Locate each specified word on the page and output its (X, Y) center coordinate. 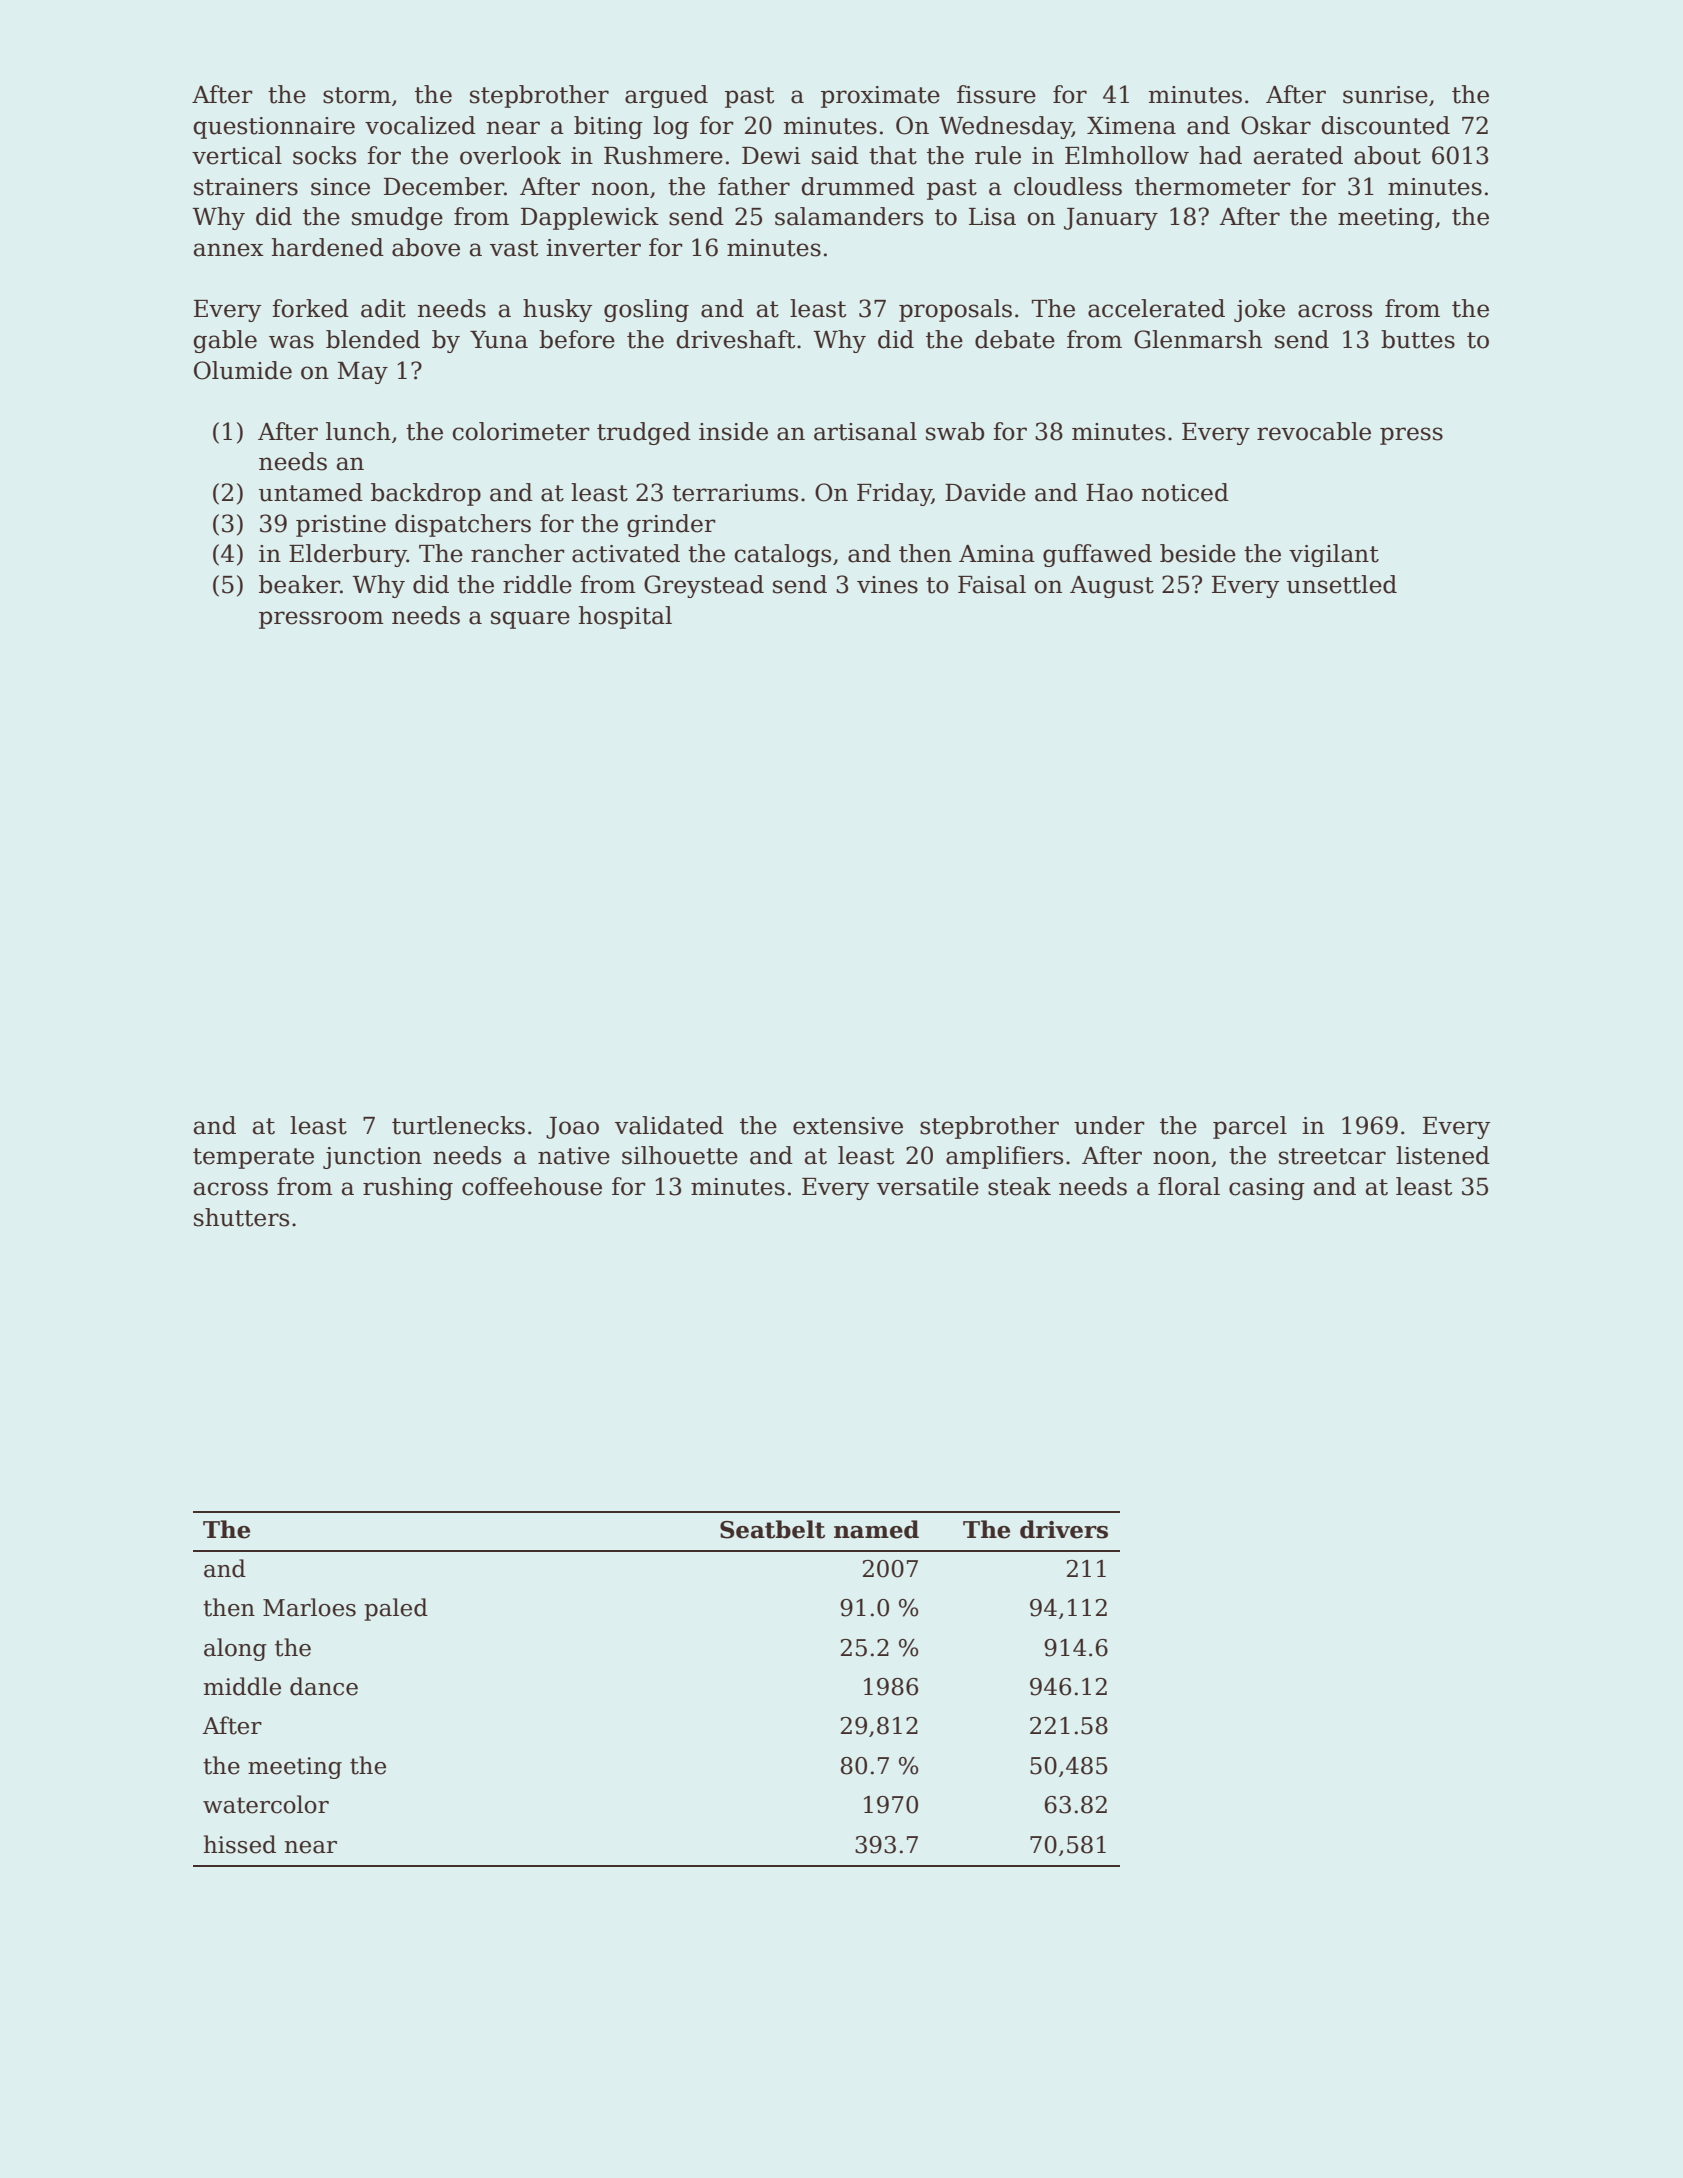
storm (357, 95)
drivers (1064, 1529)
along (235, 1649)
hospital (625, 617)
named (876, 1529)
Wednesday (1005, 127)
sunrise (1385, 95)
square (530, 620)
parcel (1250, 1127)
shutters (241, 1217)
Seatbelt (772, 1529)
